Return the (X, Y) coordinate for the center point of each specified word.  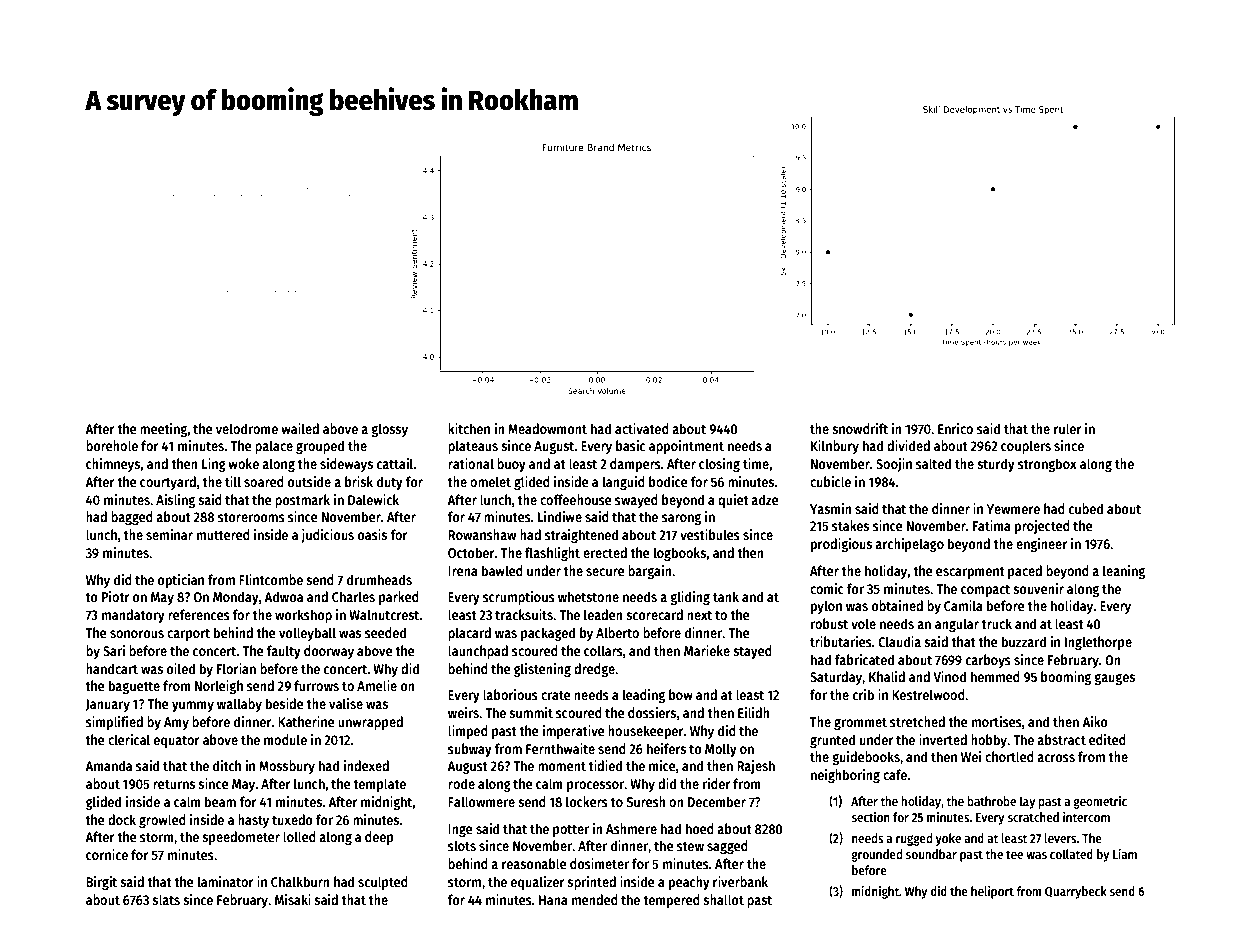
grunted (832, 741)
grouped (320, 447)
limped (468, 732)
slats (166, 899)
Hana (553, 900)
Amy (176, 723)
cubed (1086, 508)
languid (624, 483)
